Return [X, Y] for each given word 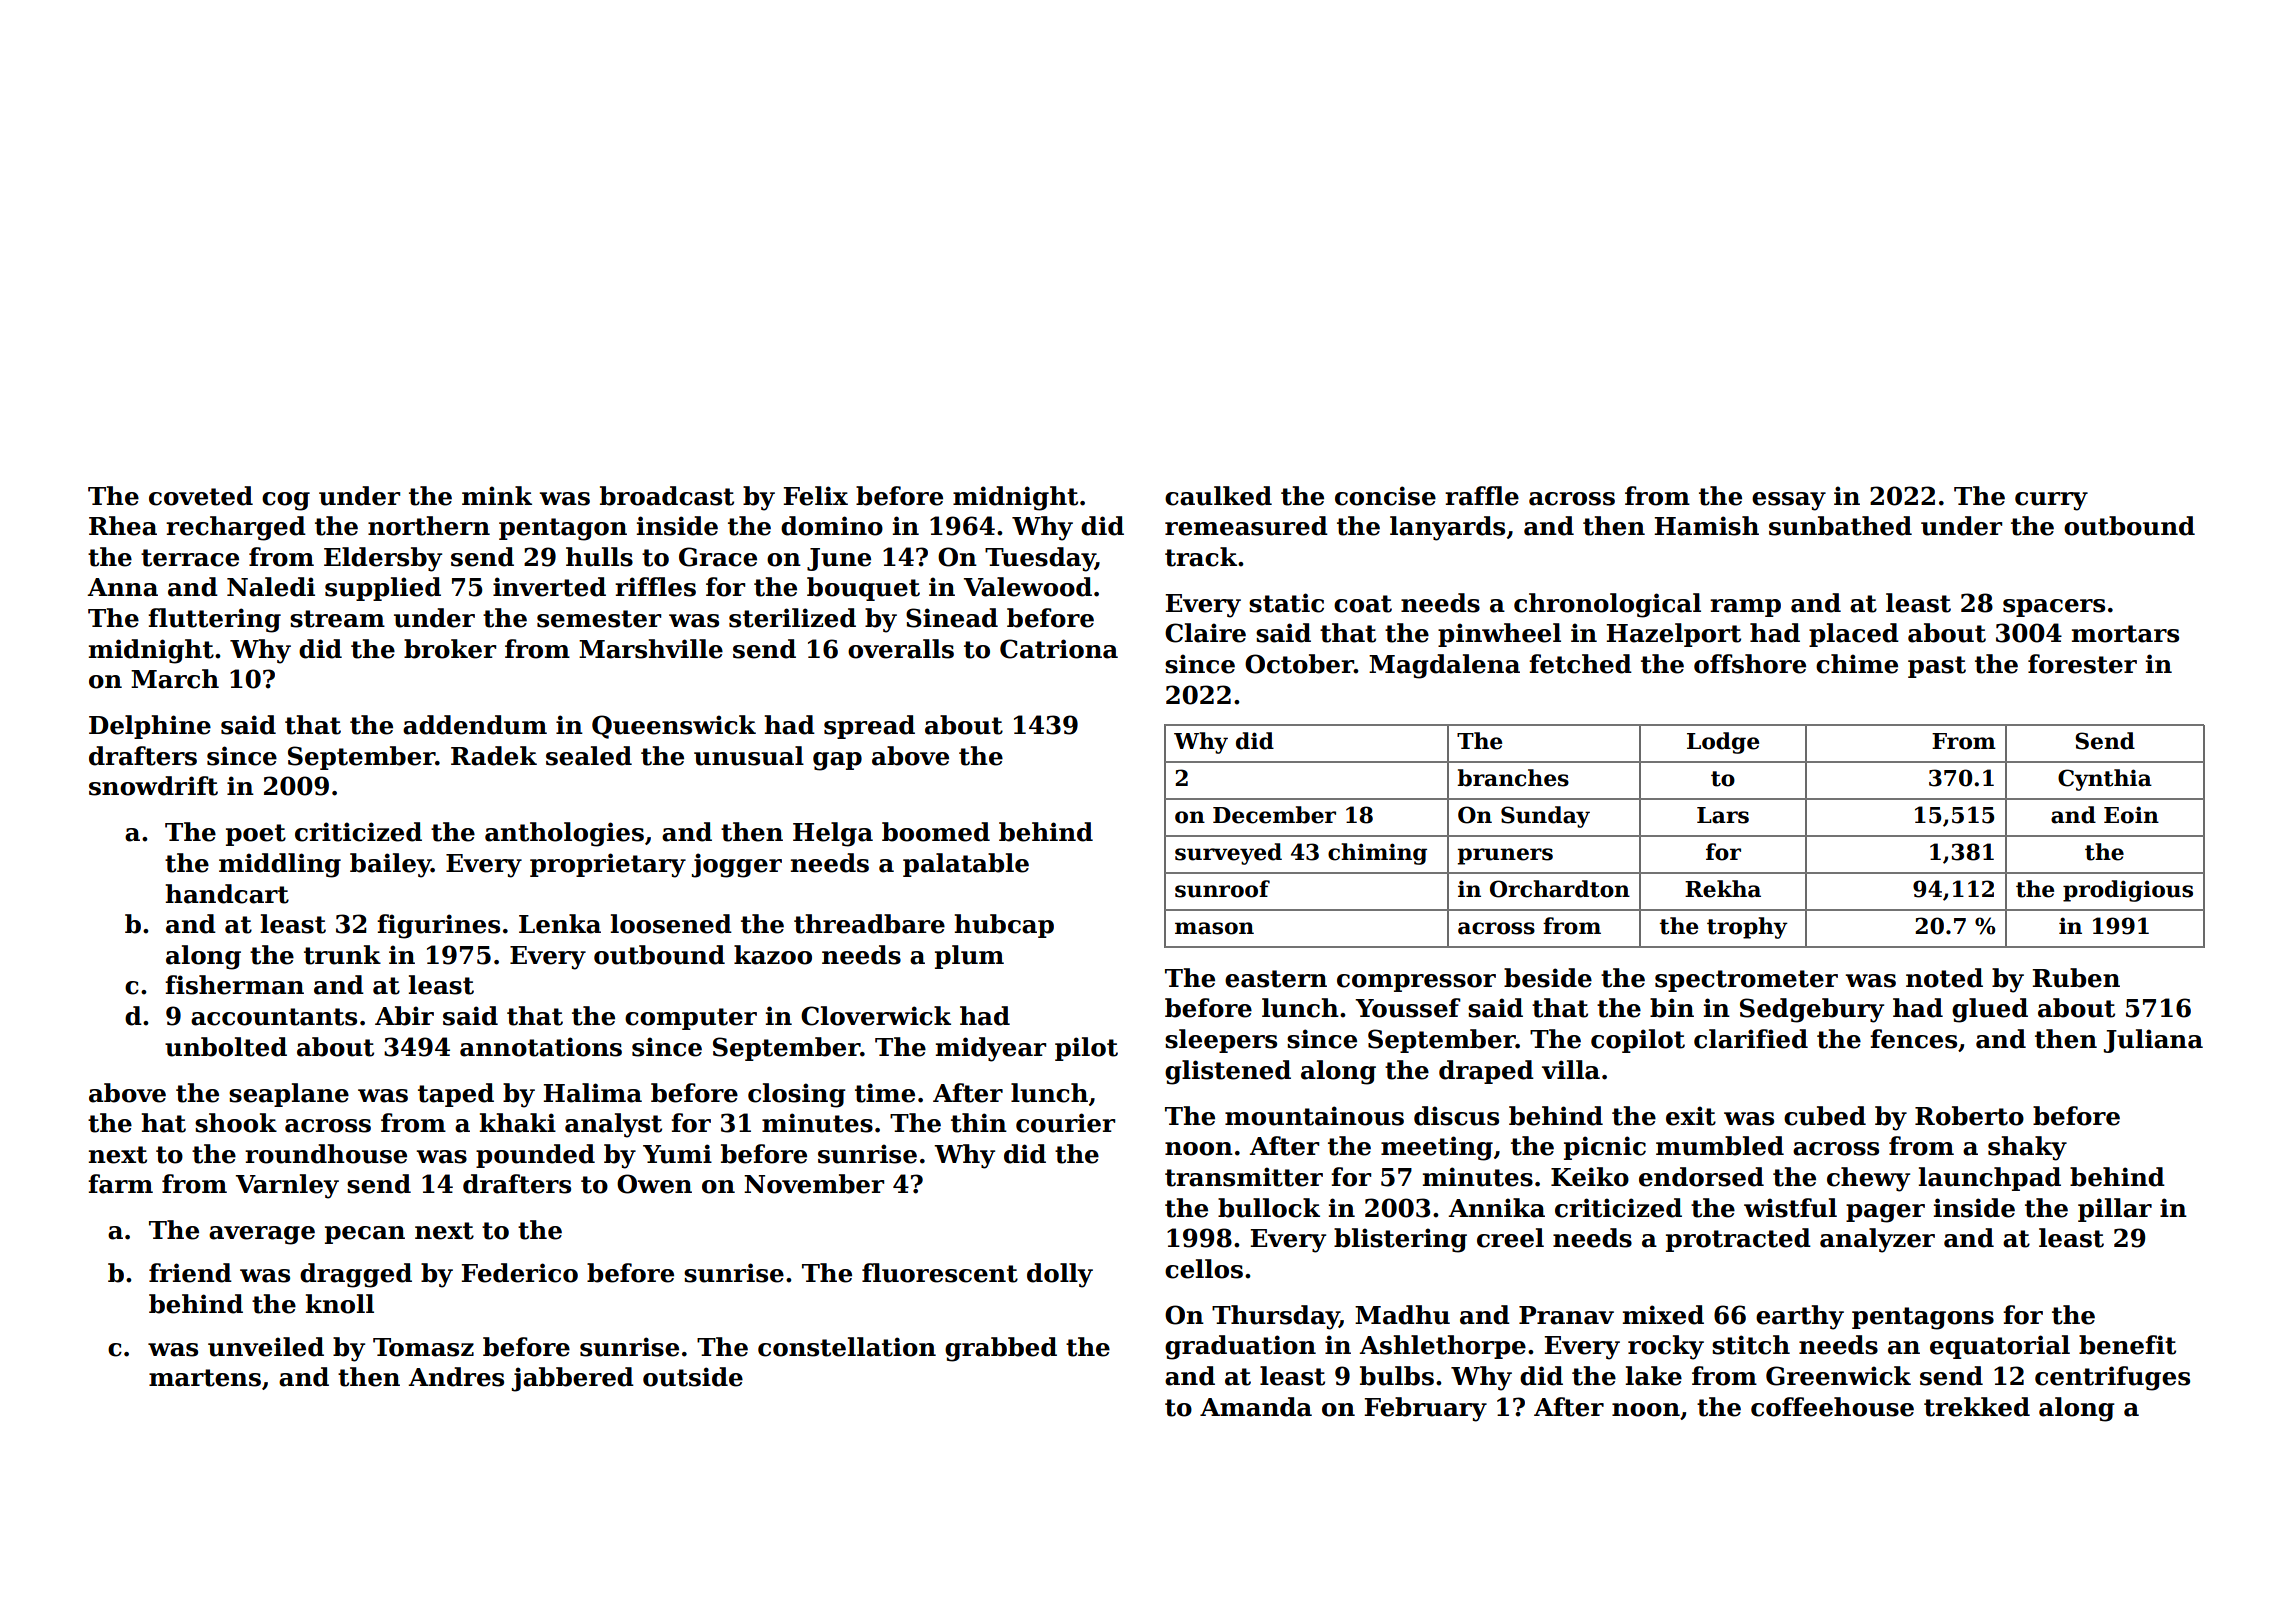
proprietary [608, 865]
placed [1854, 635]
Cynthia [2105, 780]
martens [205, 1378]
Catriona [1059, 649]
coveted [201, 496]
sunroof [1222, 889]
